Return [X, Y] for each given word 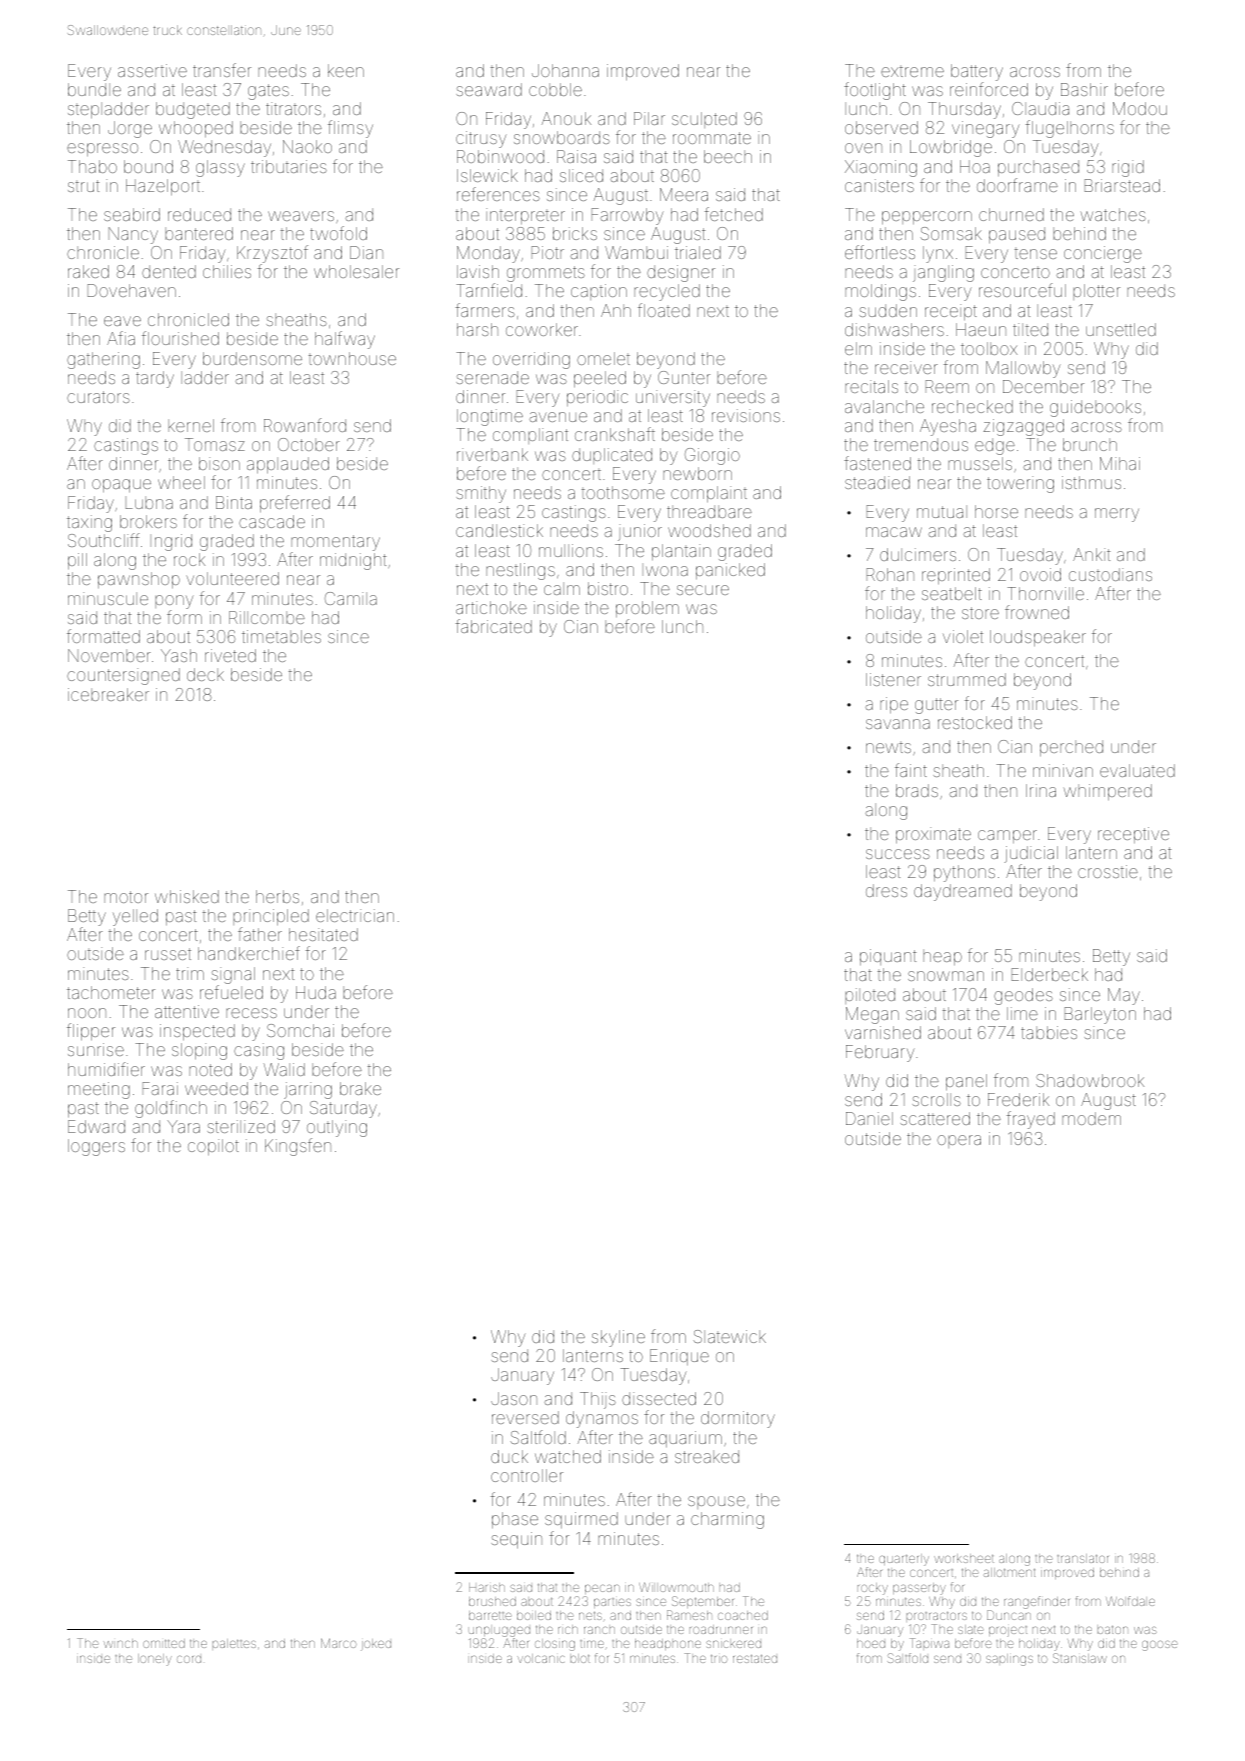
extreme [912, 72]
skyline [618, 1338]
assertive [152, 70]
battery [977, 72]
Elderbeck [1050, 974]
